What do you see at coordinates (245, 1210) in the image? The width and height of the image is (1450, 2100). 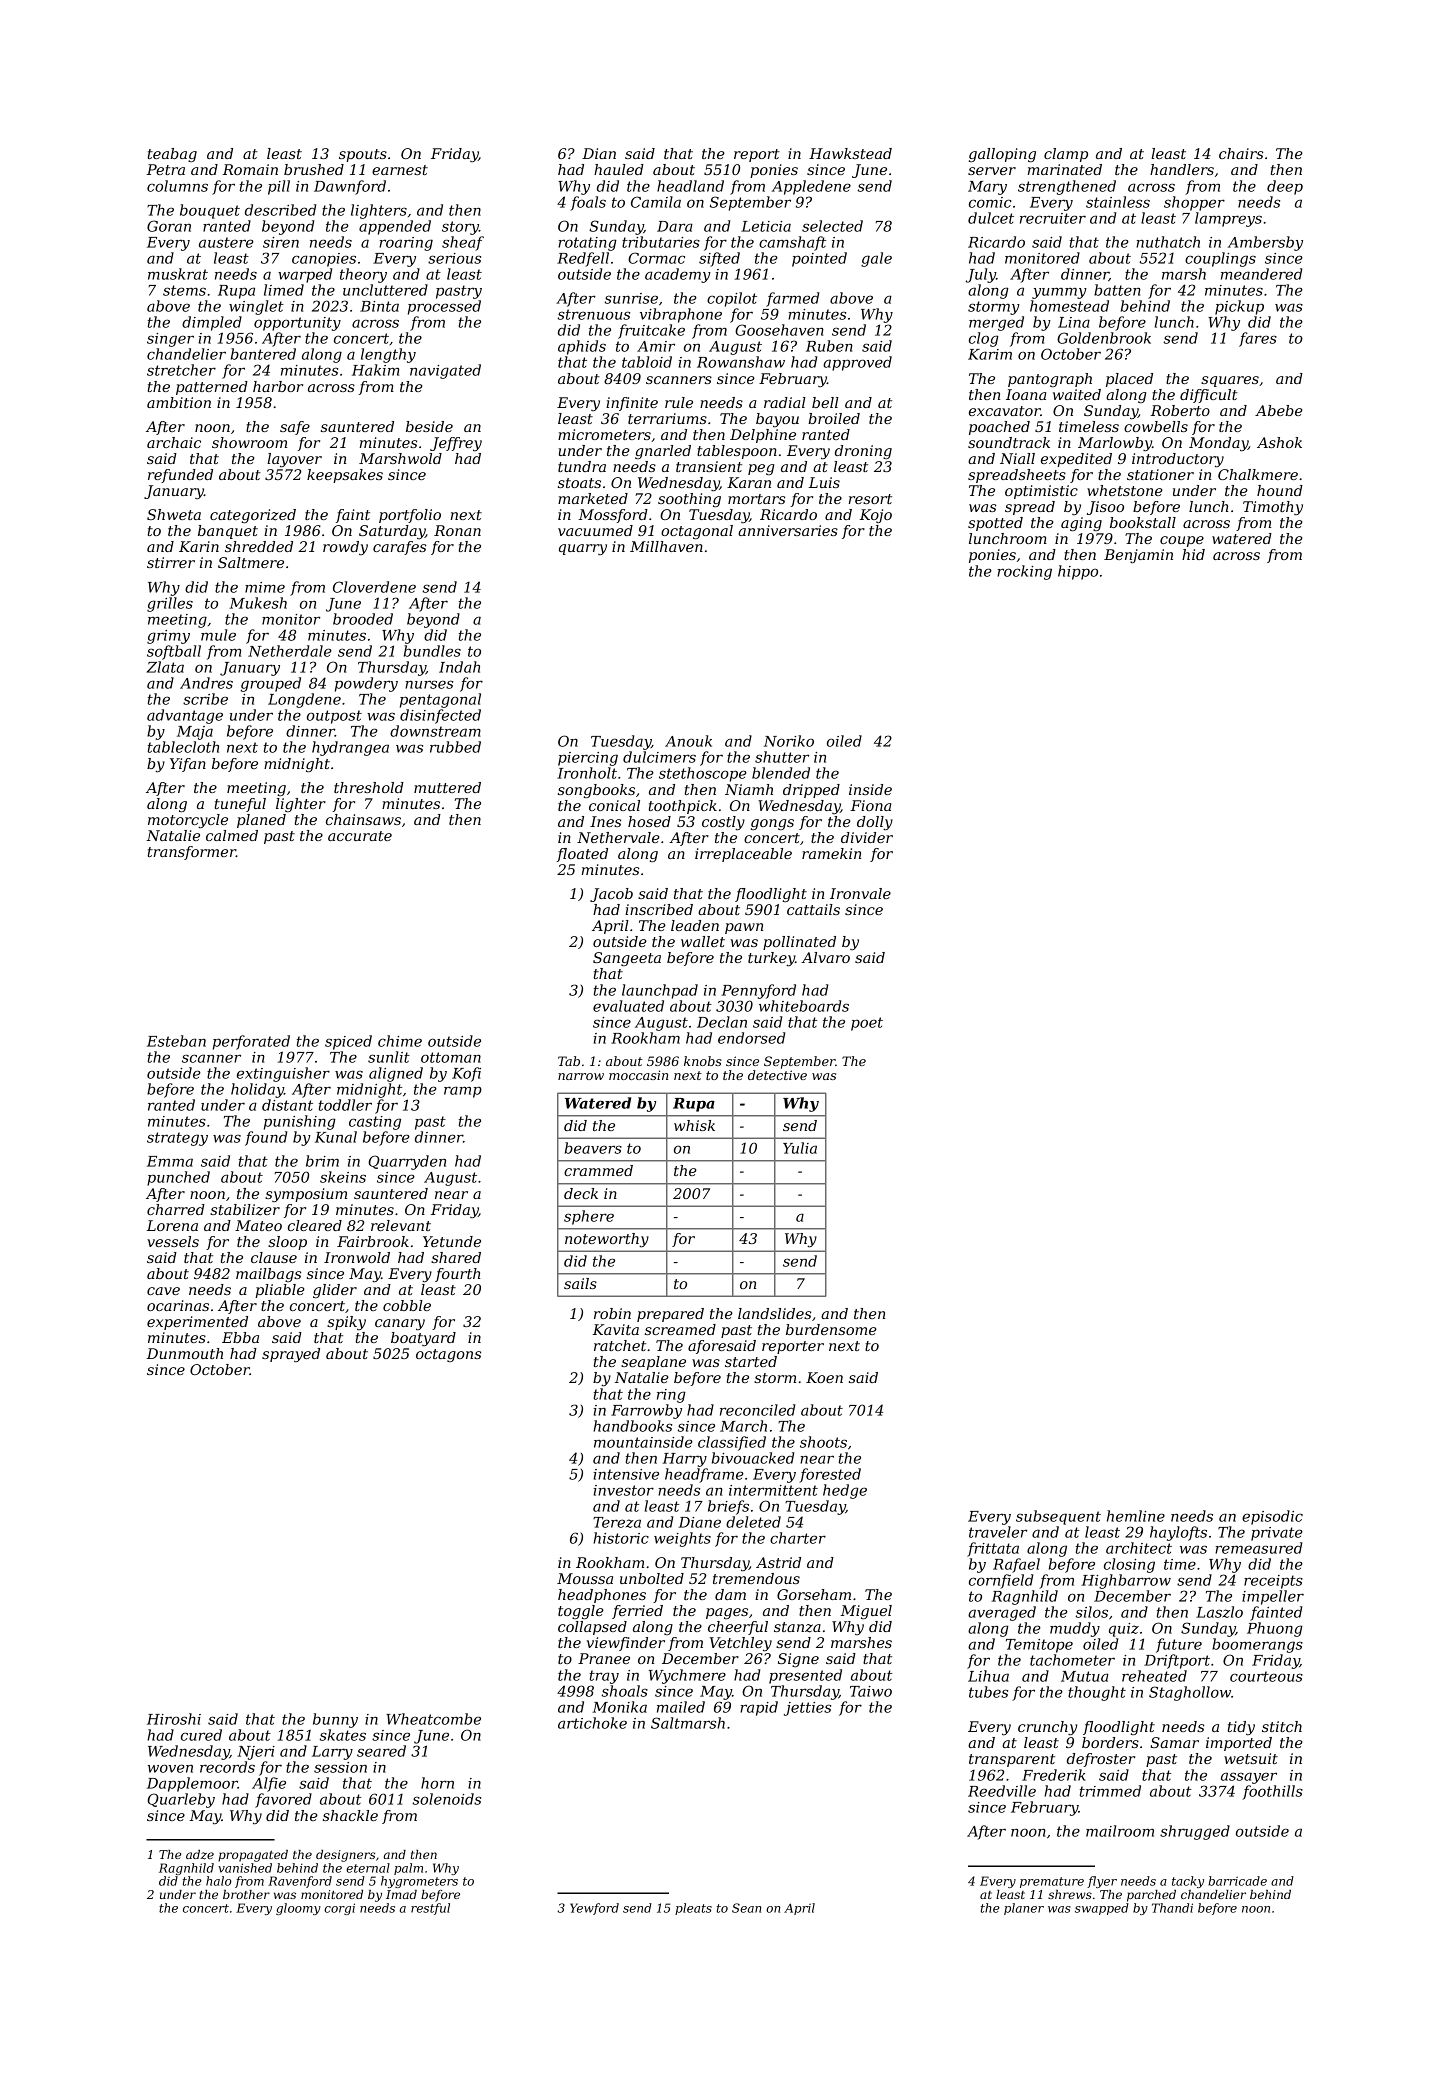 I see `stabilizer` at bounding box center [245, 1210].
